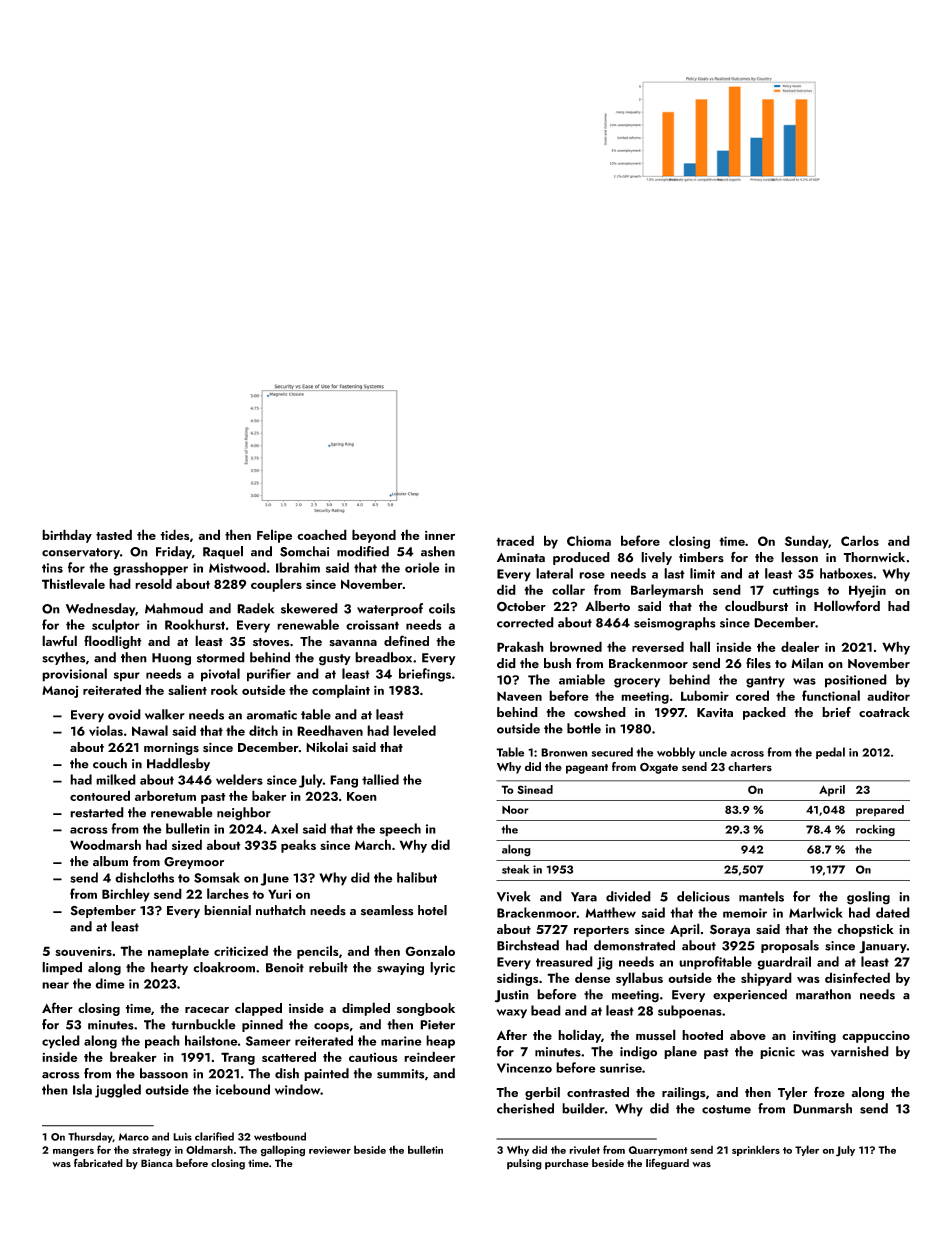  I want to click on speech, so click(400, 830).
